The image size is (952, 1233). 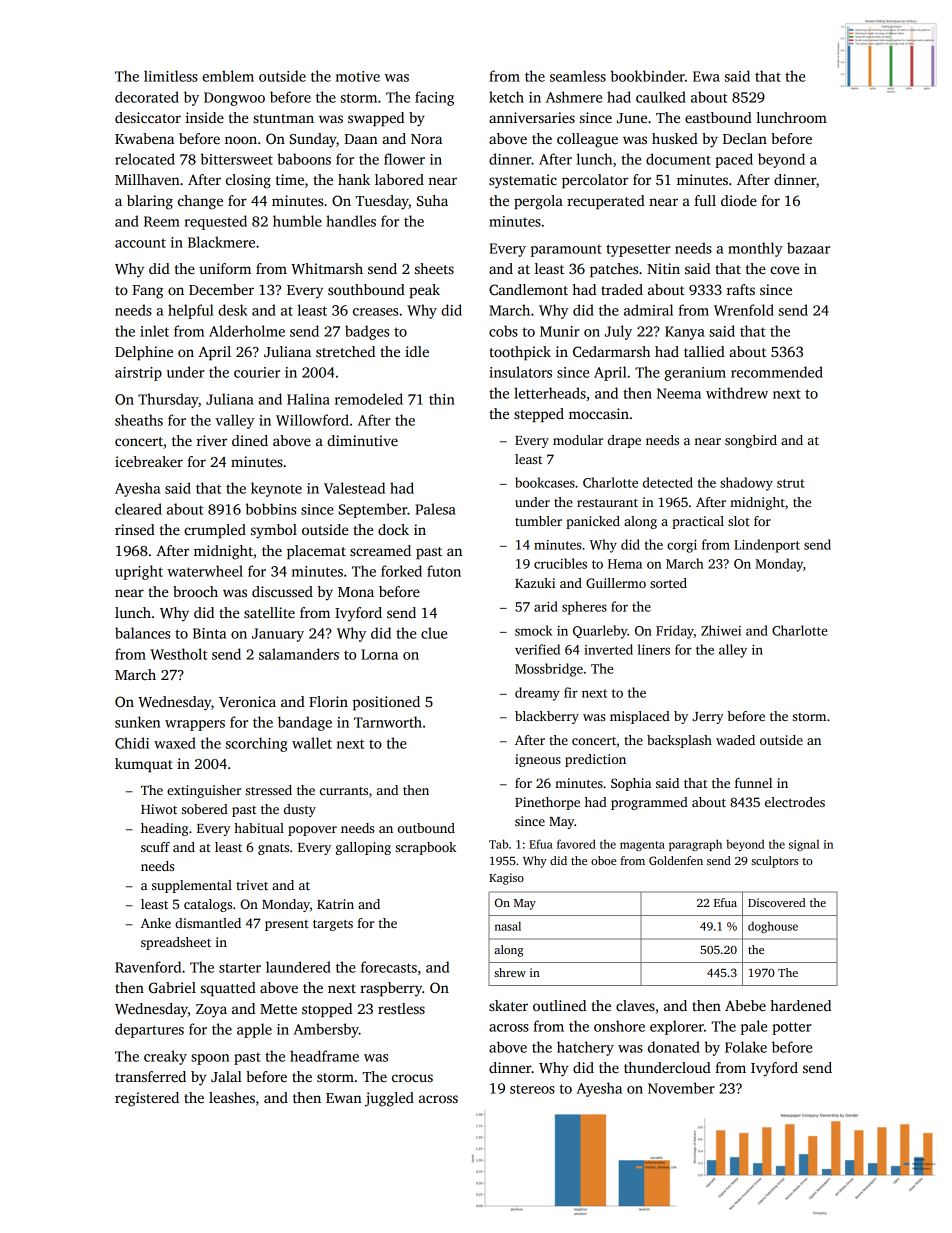 What do you see at coordinates (647, 76) in the screenshot?
I see `bookbinder` at bounding box center [647, 76].
